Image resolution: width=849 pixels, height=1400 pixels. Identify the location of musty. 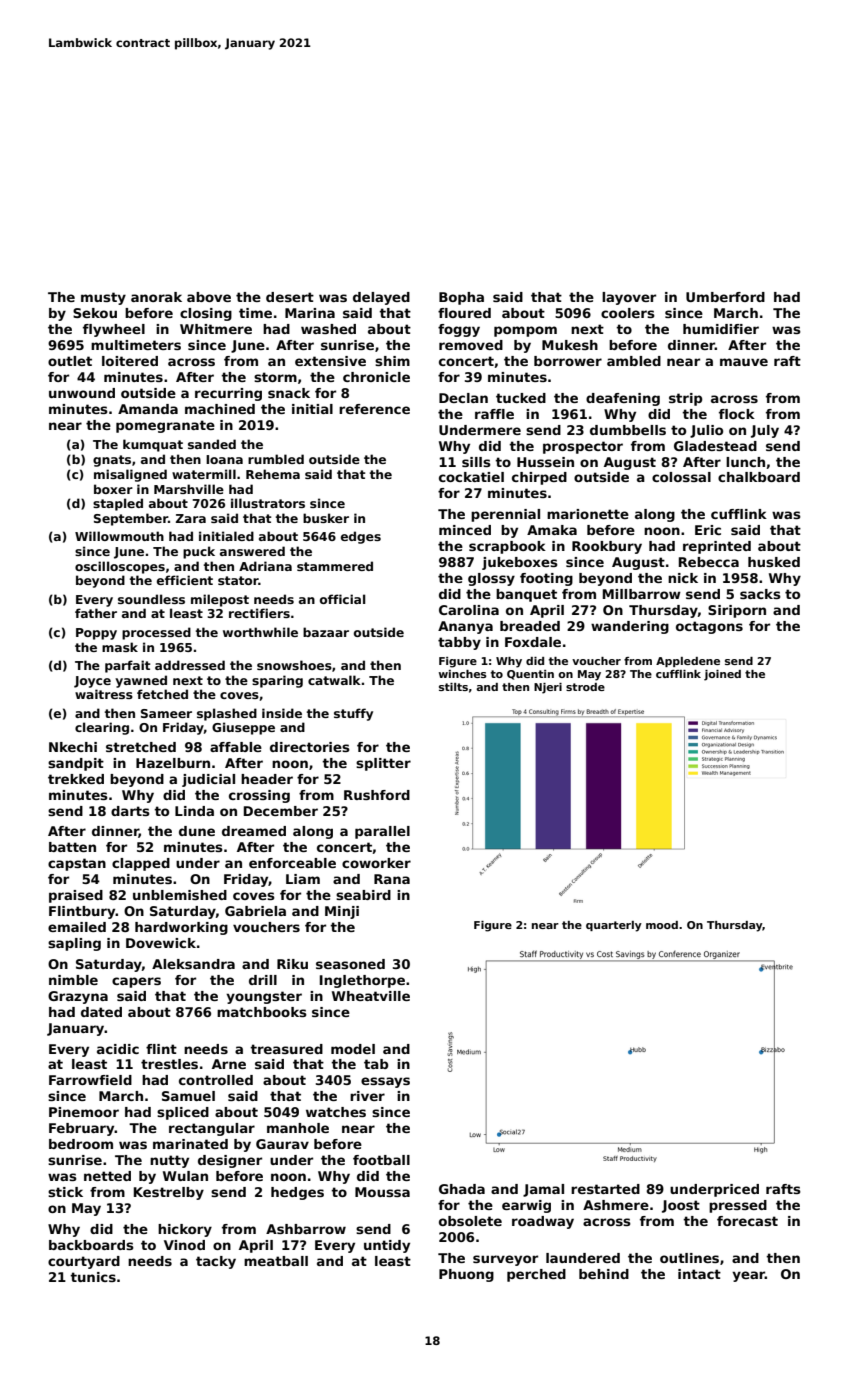
(103, 298).
